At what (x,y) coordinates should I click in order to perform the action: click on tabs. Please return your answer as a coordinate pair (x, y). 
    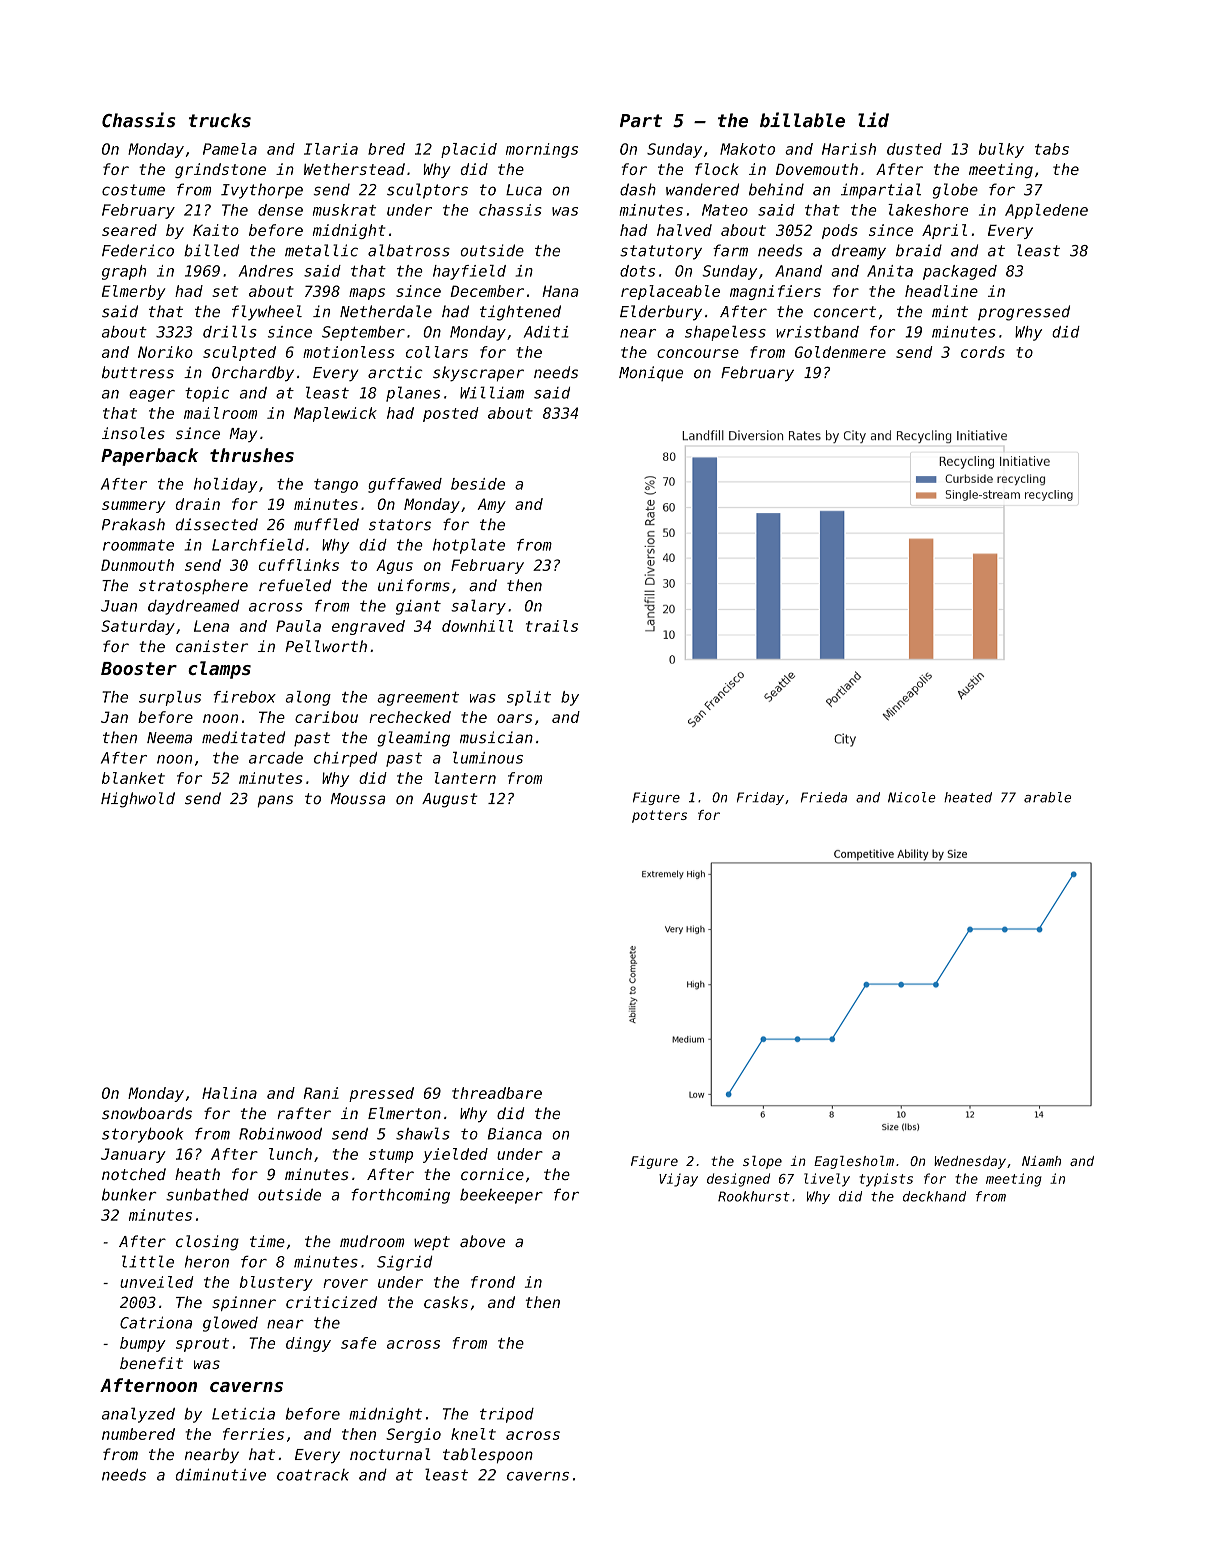
    Looking at the image, I should click on (1052, 149).
